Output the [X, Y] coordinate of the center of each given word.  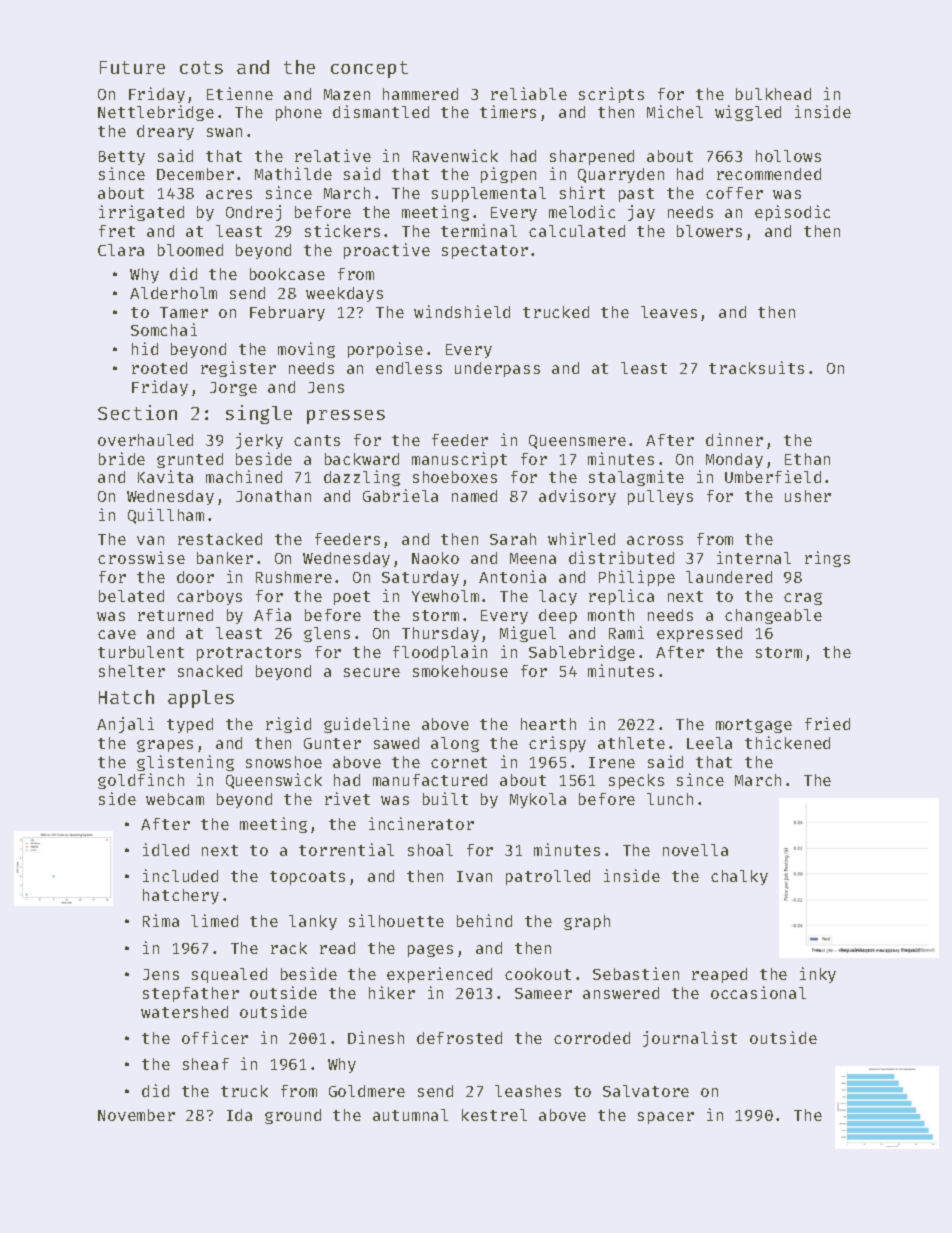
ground [293, 1116]
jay [641, 213]
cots [201, 67]
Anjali [125, 725]
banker [225, 558]
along [455, 744]
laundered [729, 577]
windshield [462, 311]
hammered [420, 94]
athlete [631, 743]
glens [327, 634]
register [238, 369]
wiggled [748, 113]
